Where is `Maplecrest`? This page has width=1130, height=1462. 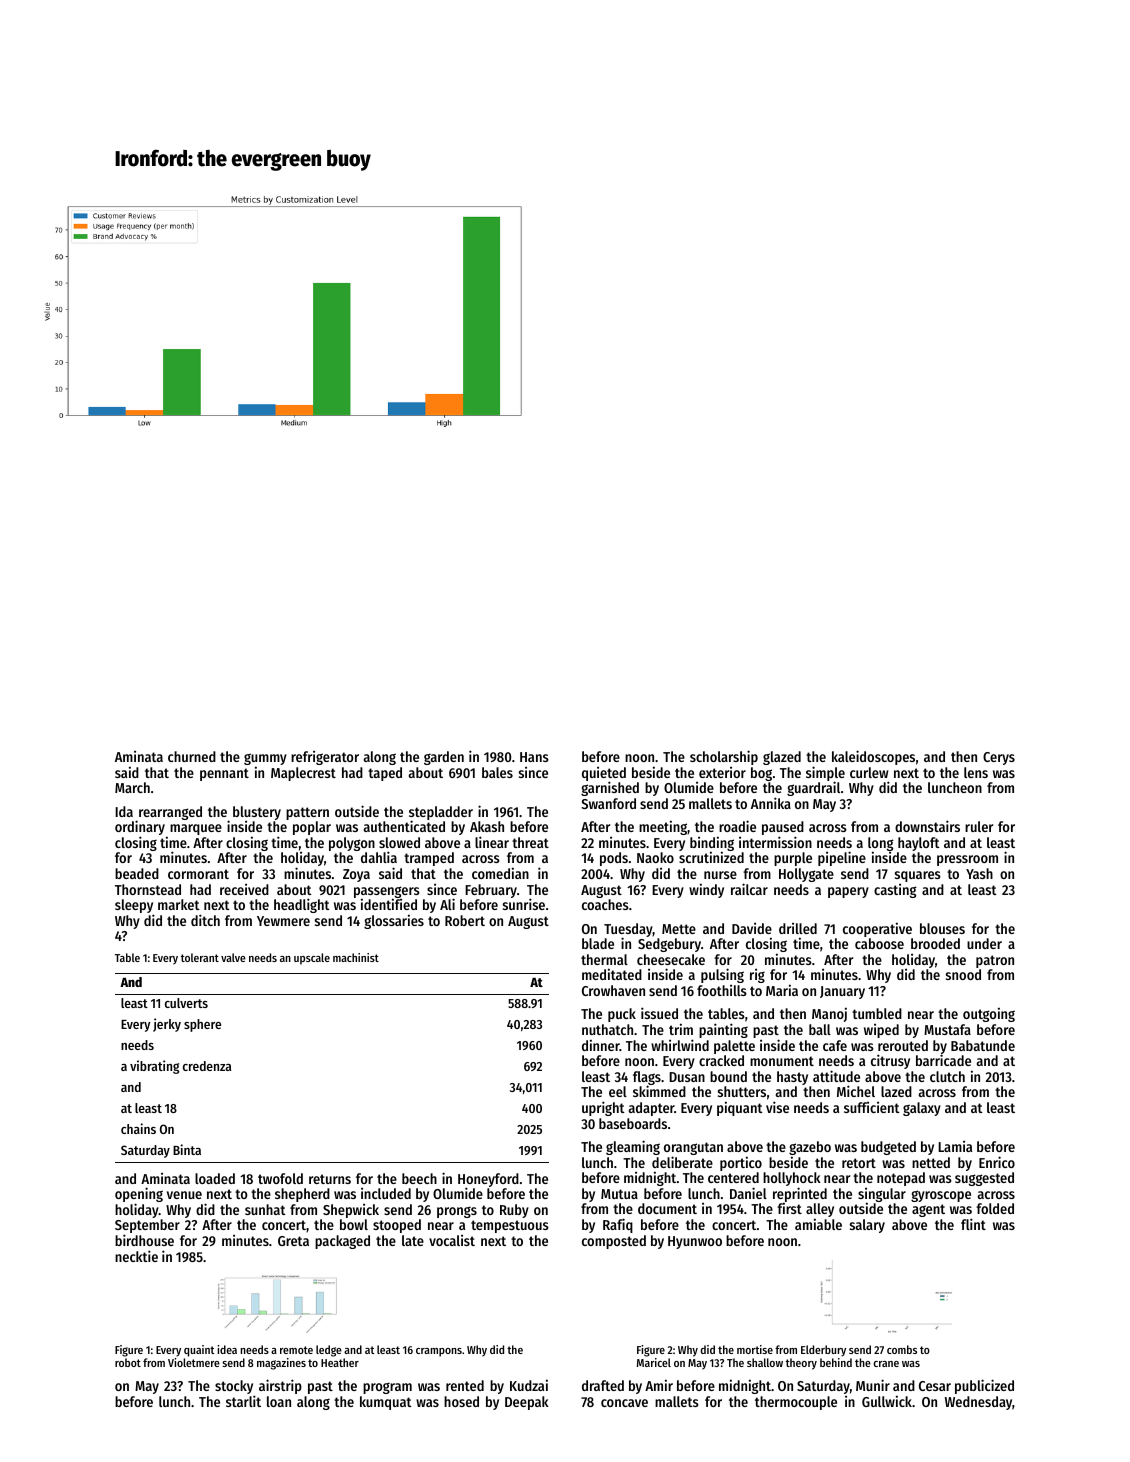 Maplecrest is located at coordinates (303, 774).
